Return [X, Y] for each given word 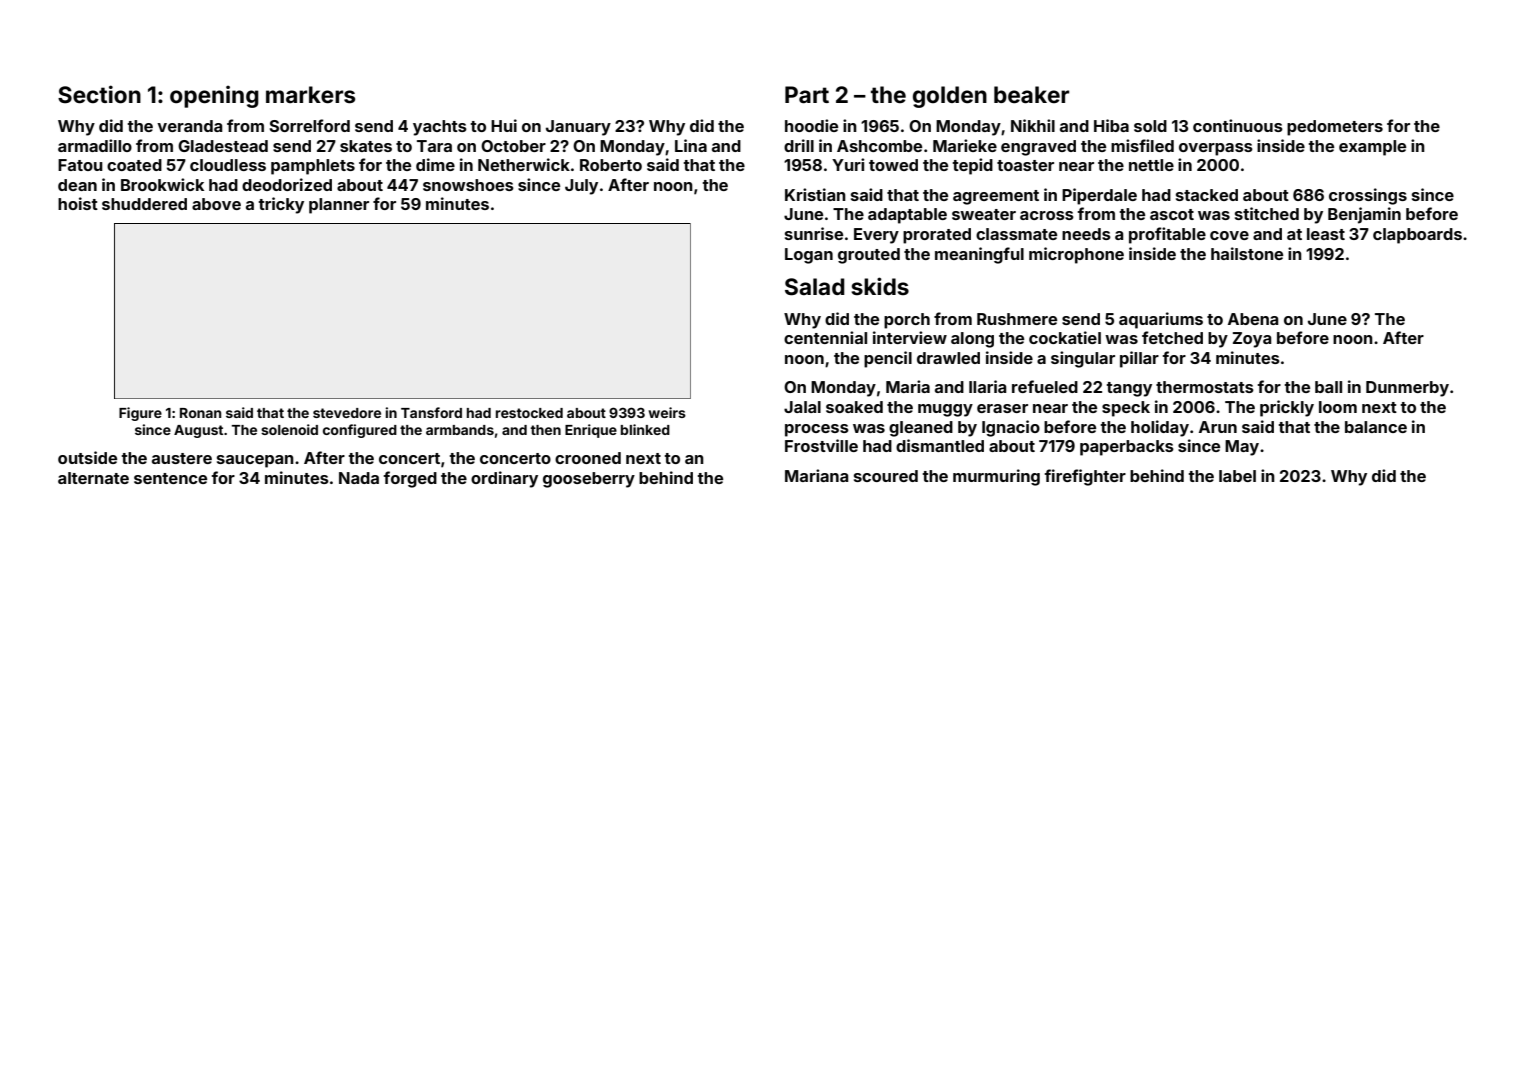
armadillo [95, 145]
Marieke [965, 145]
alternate [93, 478]
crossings [1368, 196]
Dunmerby [1407, 389]
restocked [529, 413]
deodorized [287, 184]
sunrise [814, 233]
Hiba [1111, 125]
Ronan [200, 413]
